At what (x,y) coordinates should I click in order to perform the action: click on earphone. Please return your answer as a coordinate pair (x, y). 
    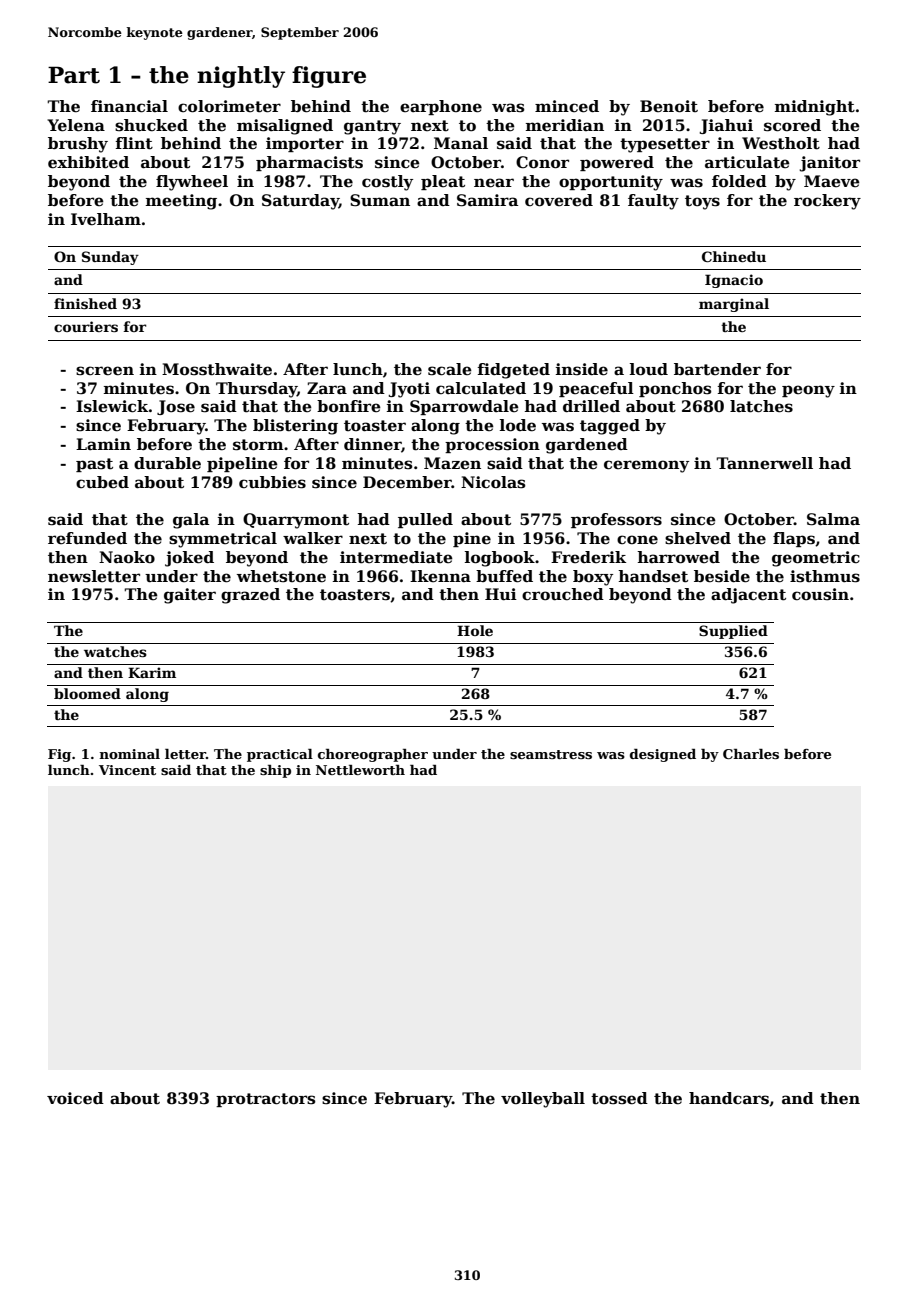
    Looking at the image, I should click on (441, 107).
